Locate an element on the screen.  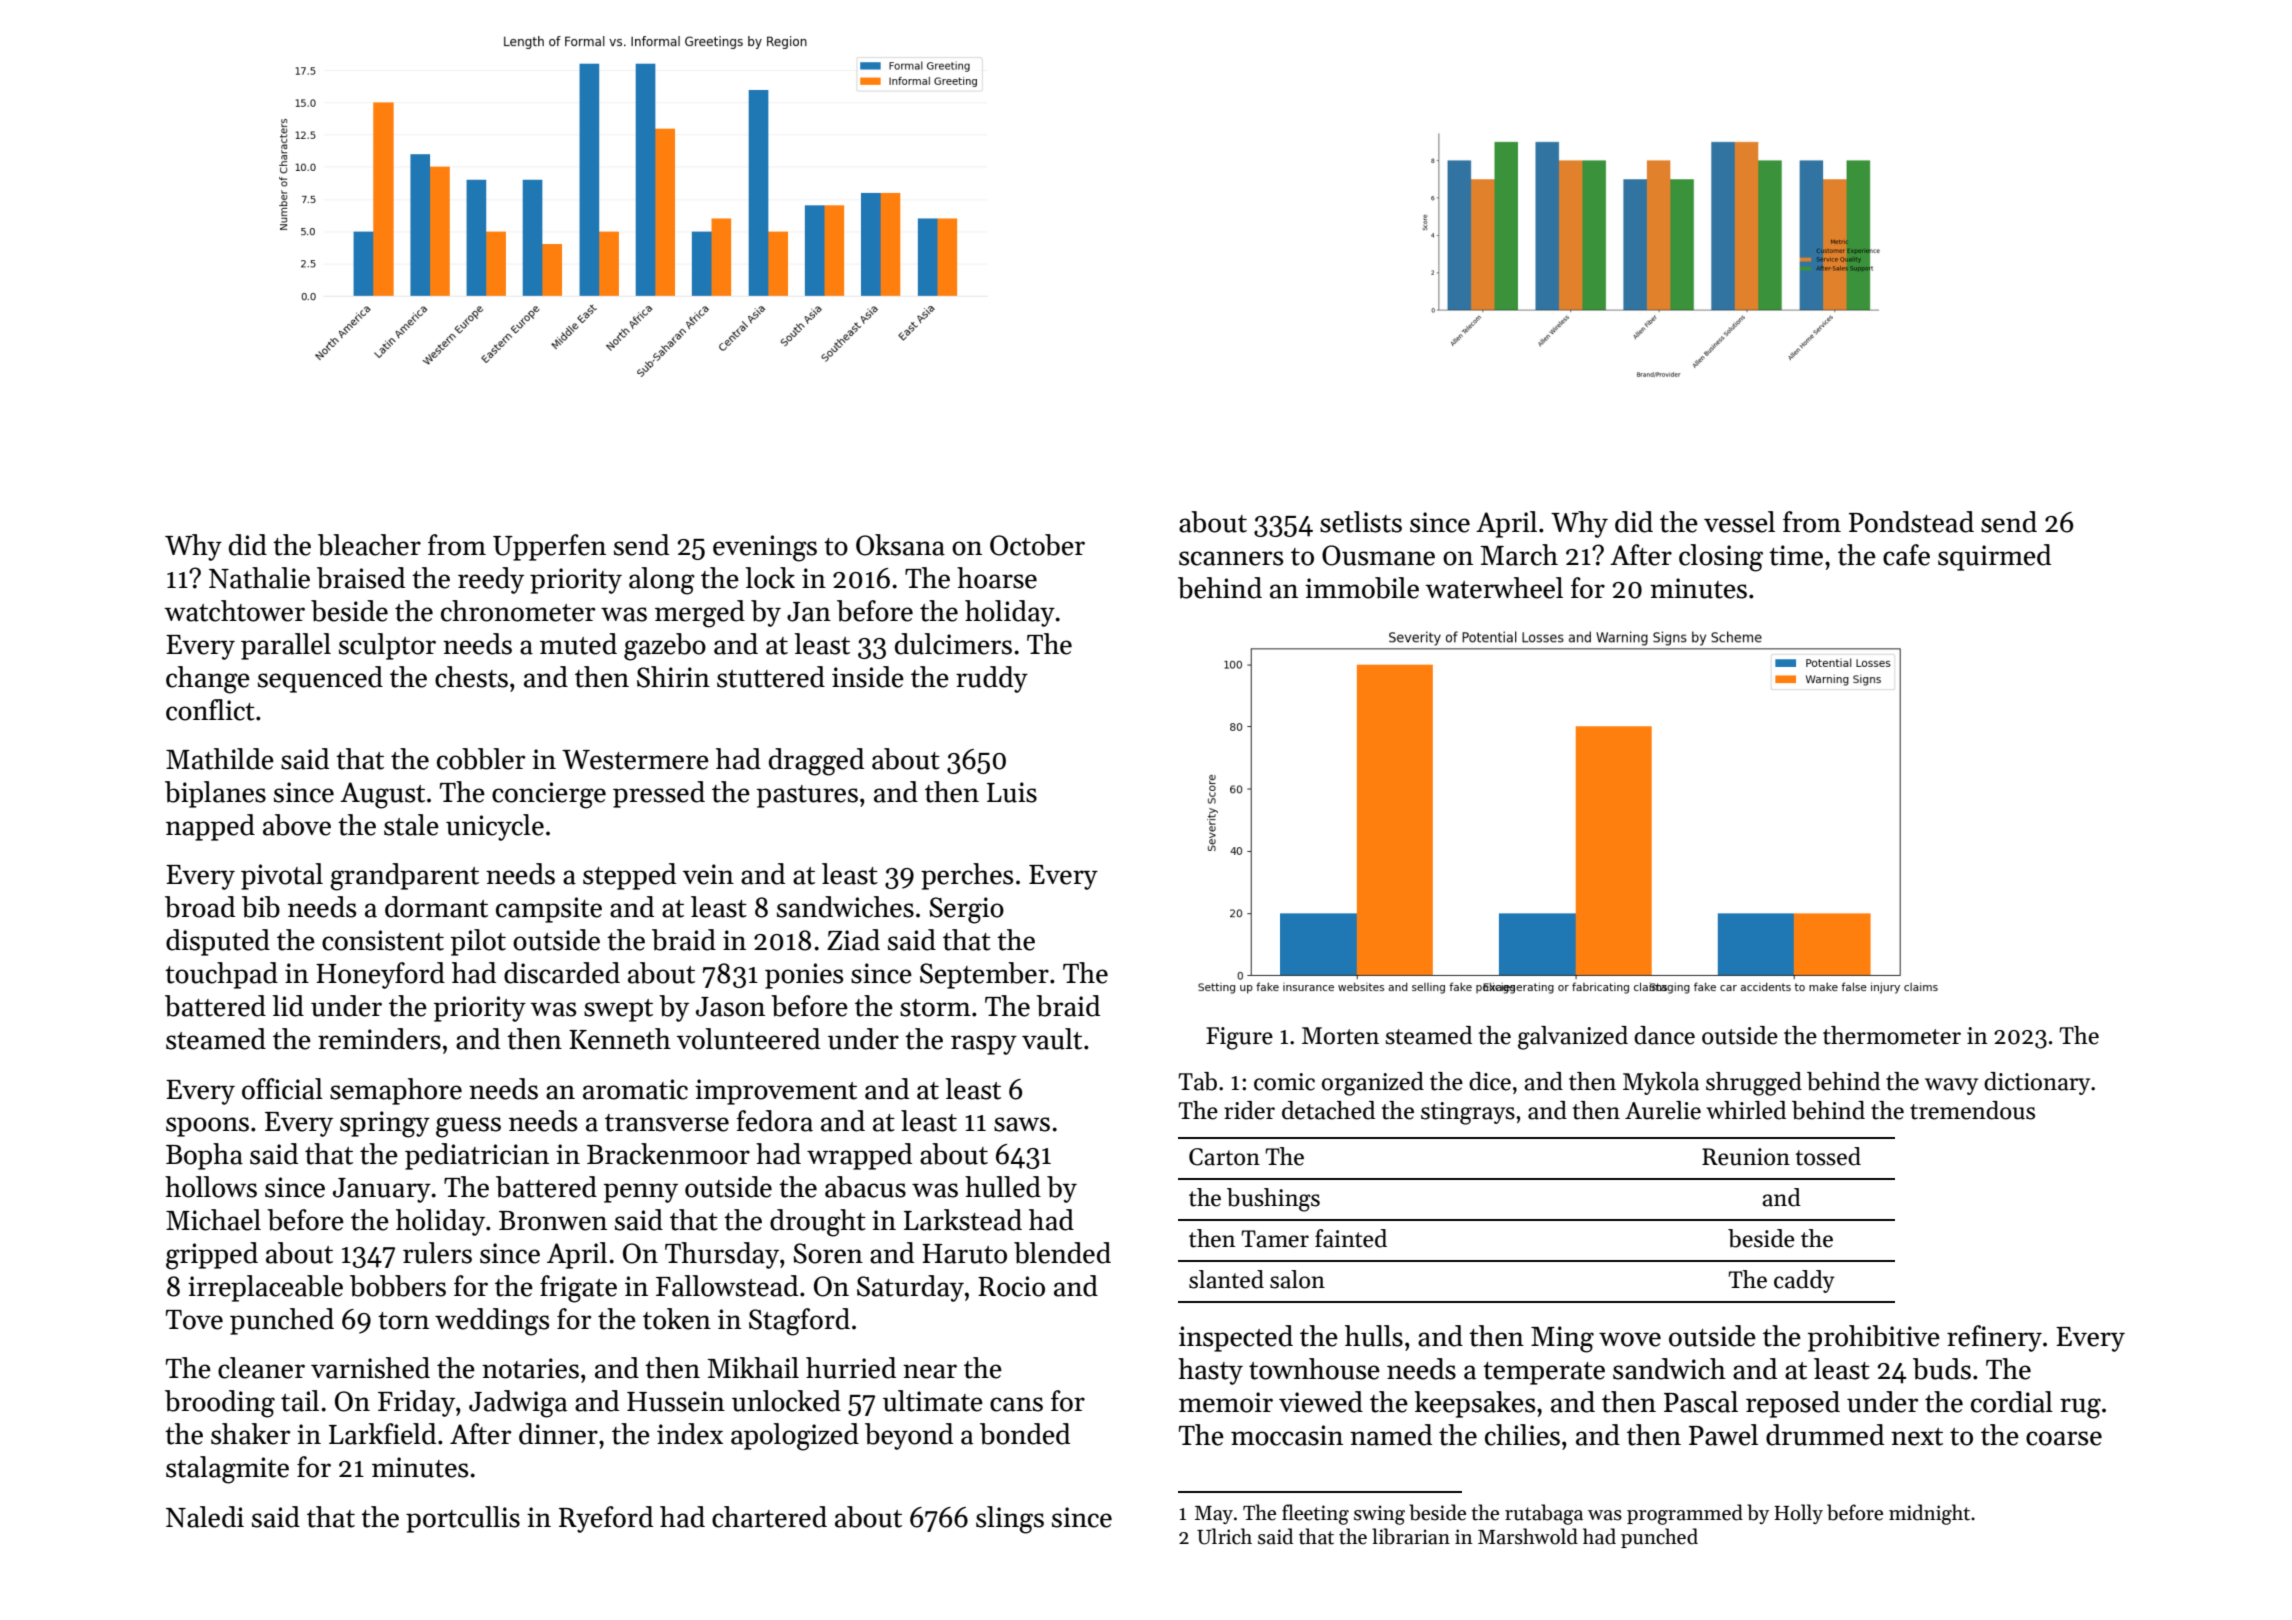
broad is located at coordinates (200, 907).
